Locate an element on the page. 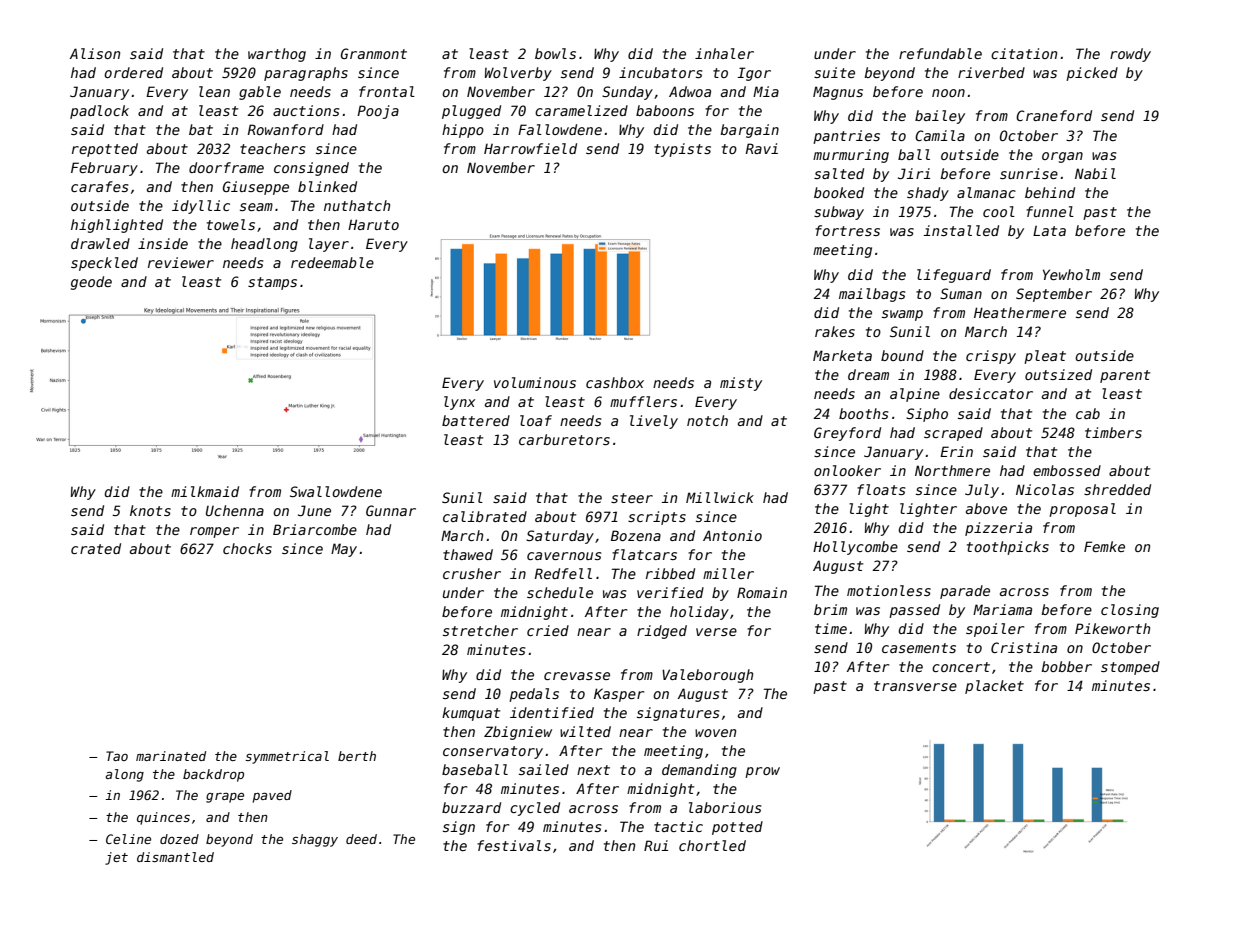 The image size is (1233, 952). lean is located at coordinates (214, 91).
